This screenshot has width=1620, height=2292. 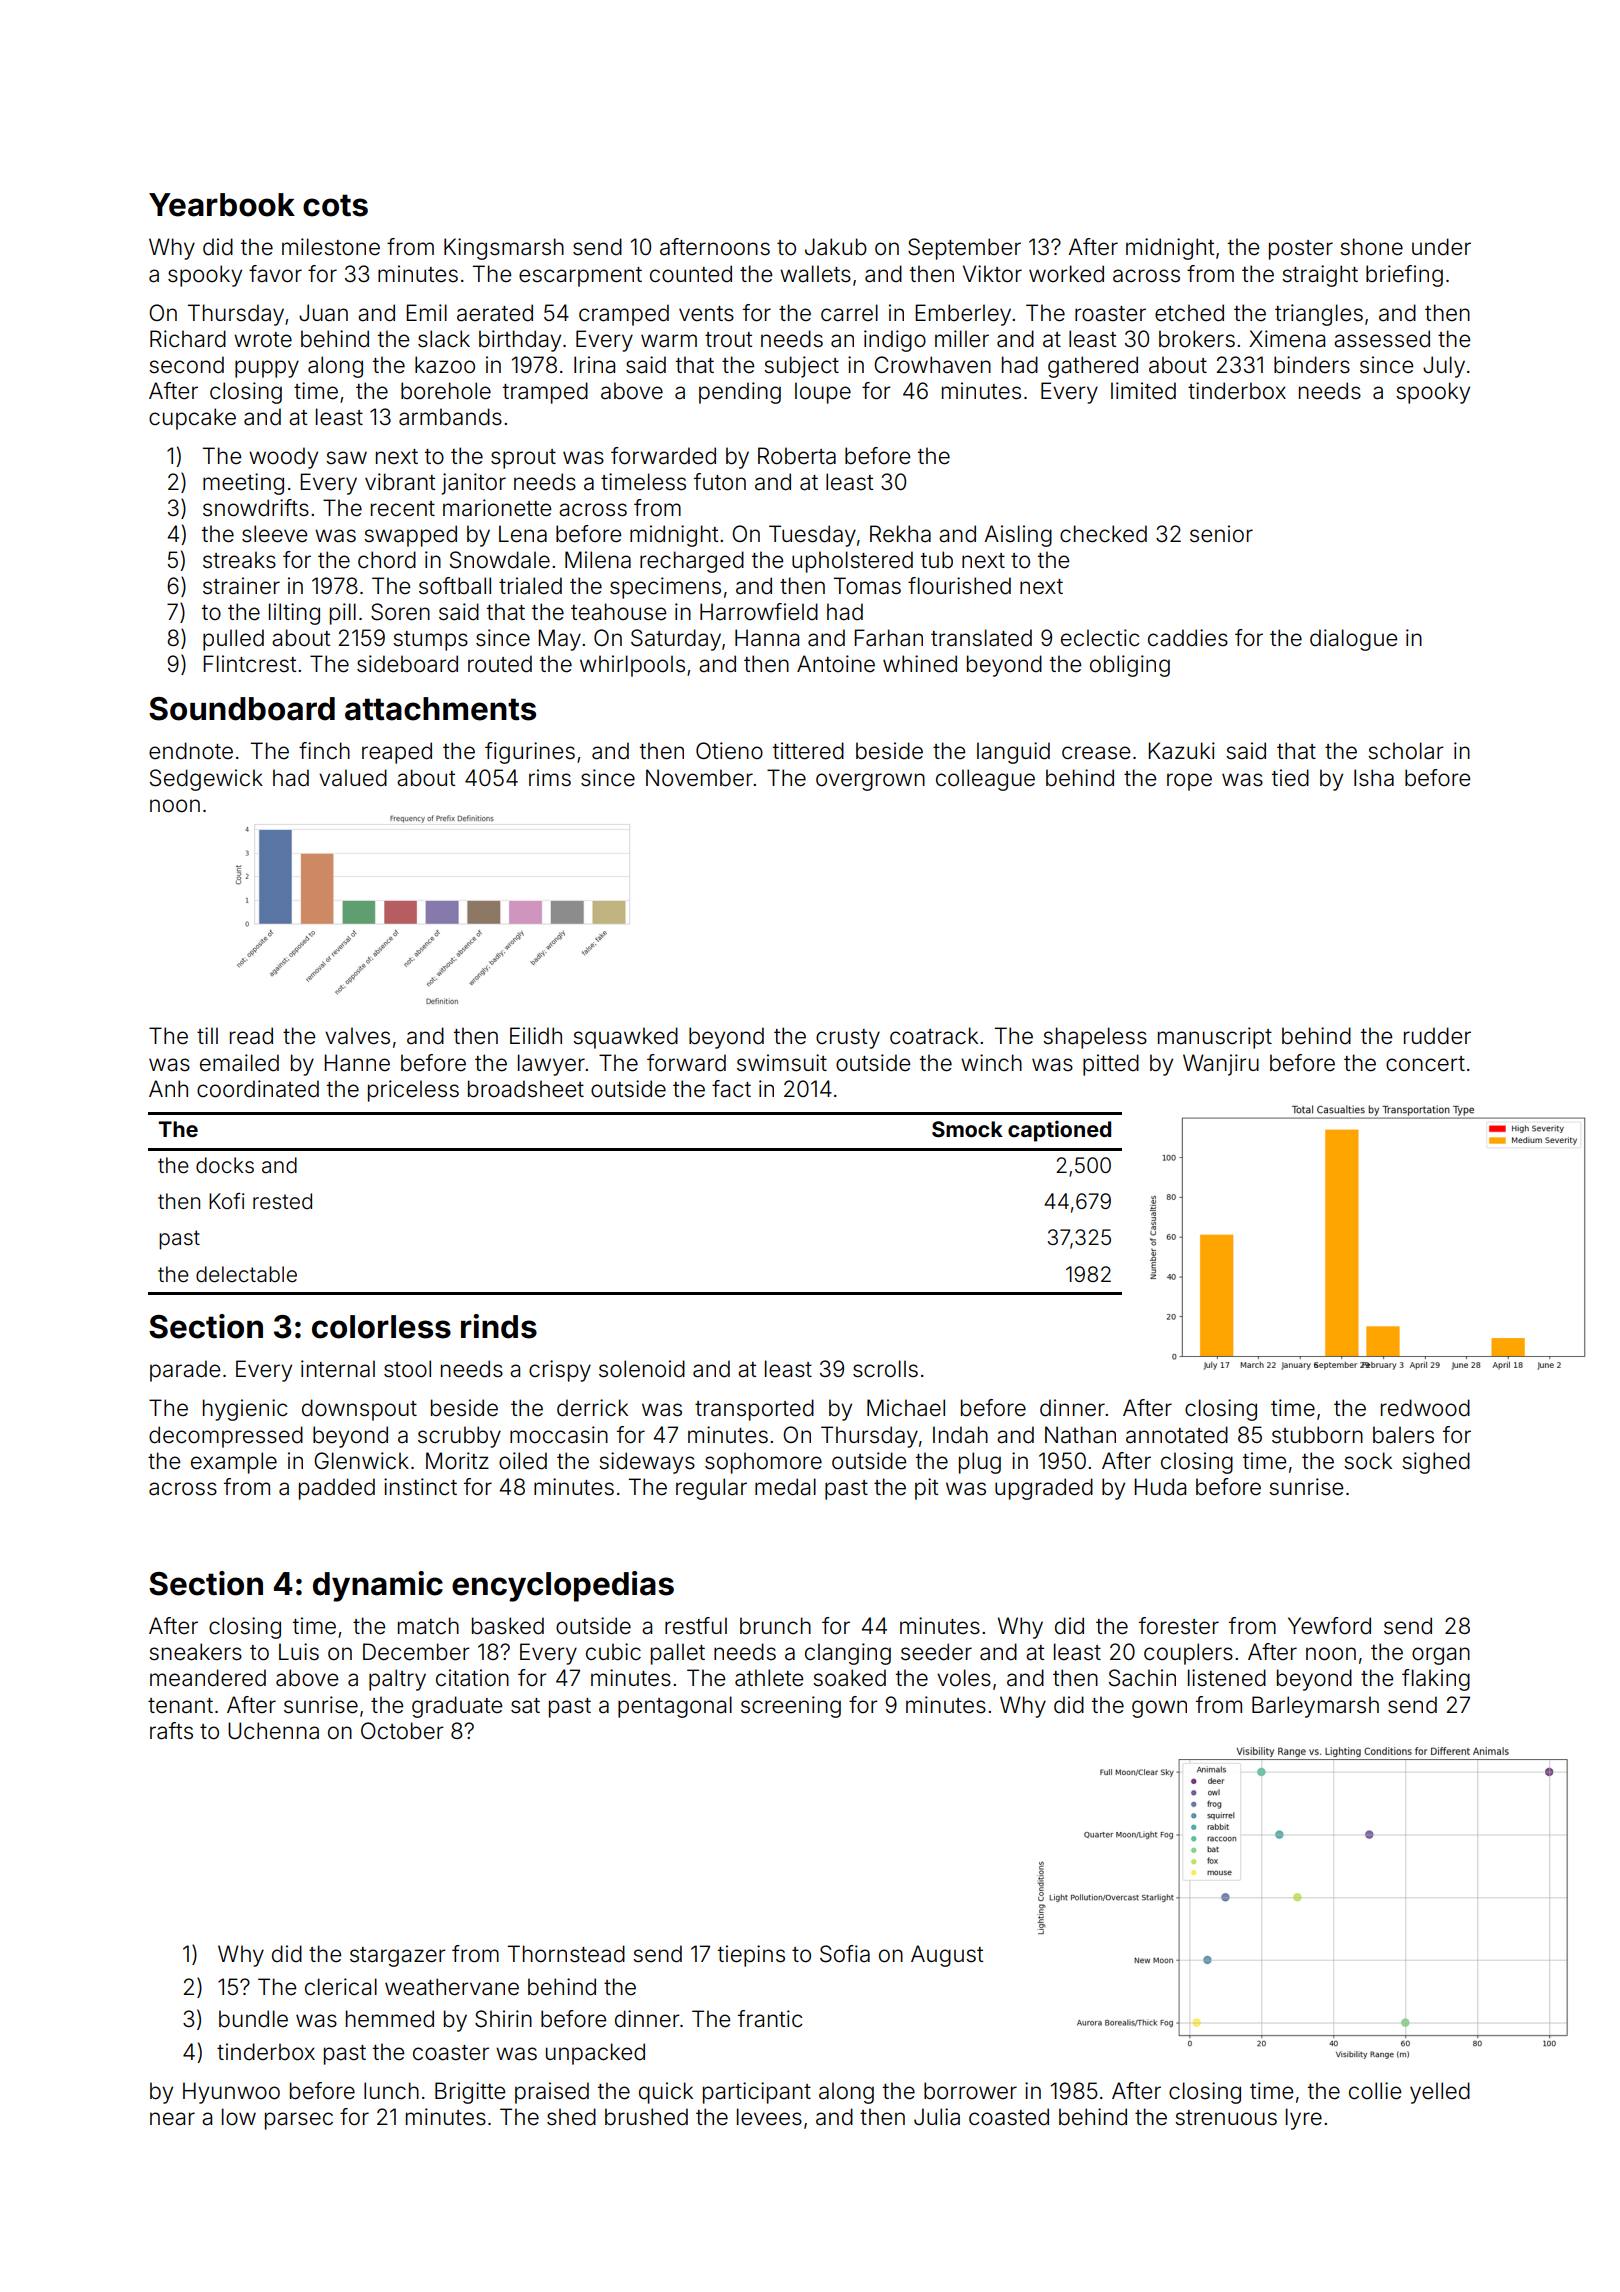 I want to click on collie, so click(x=1375, y=2091).
